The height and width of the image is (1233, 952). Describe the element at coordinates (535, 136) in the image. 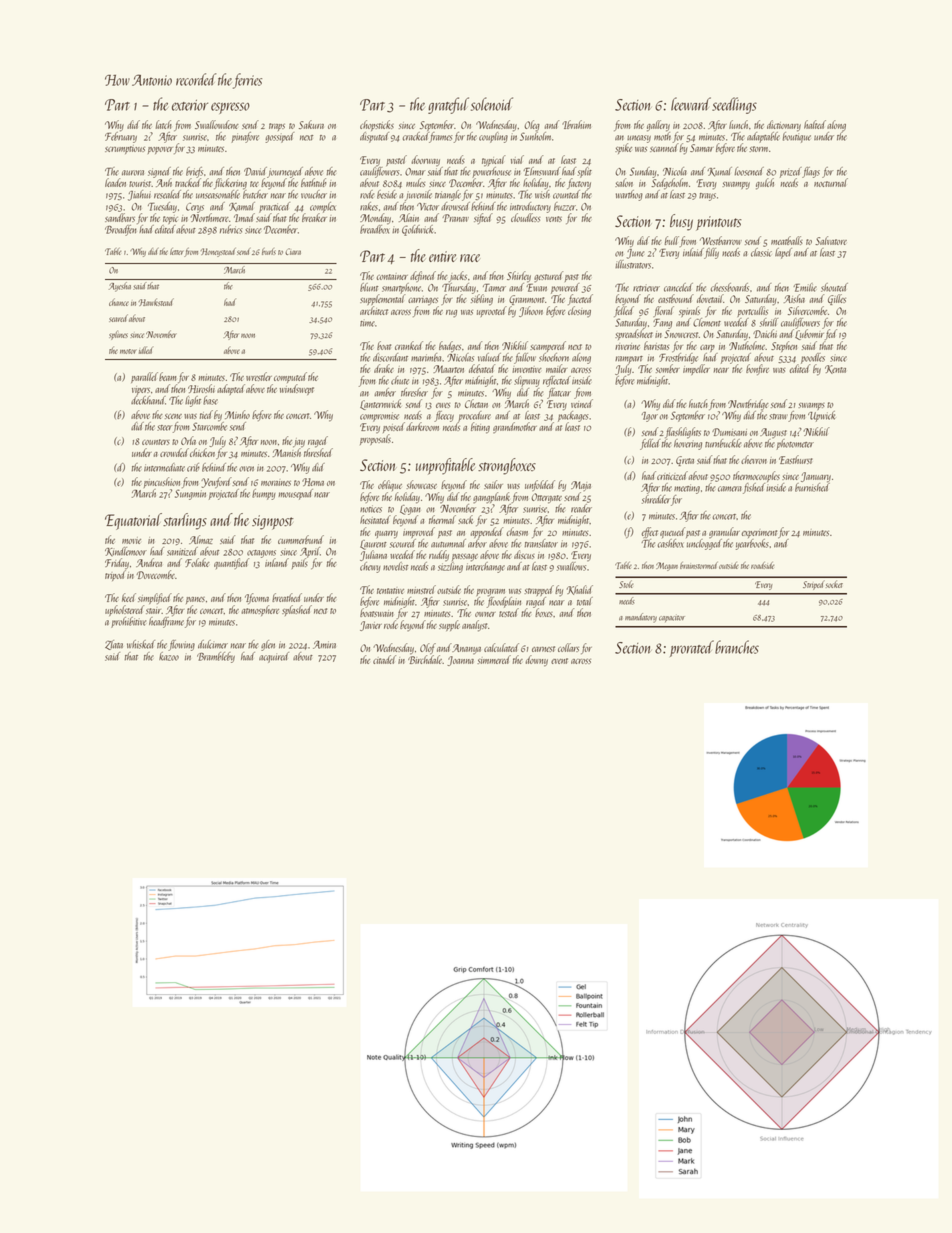

I see `Sunholm` at that location.
